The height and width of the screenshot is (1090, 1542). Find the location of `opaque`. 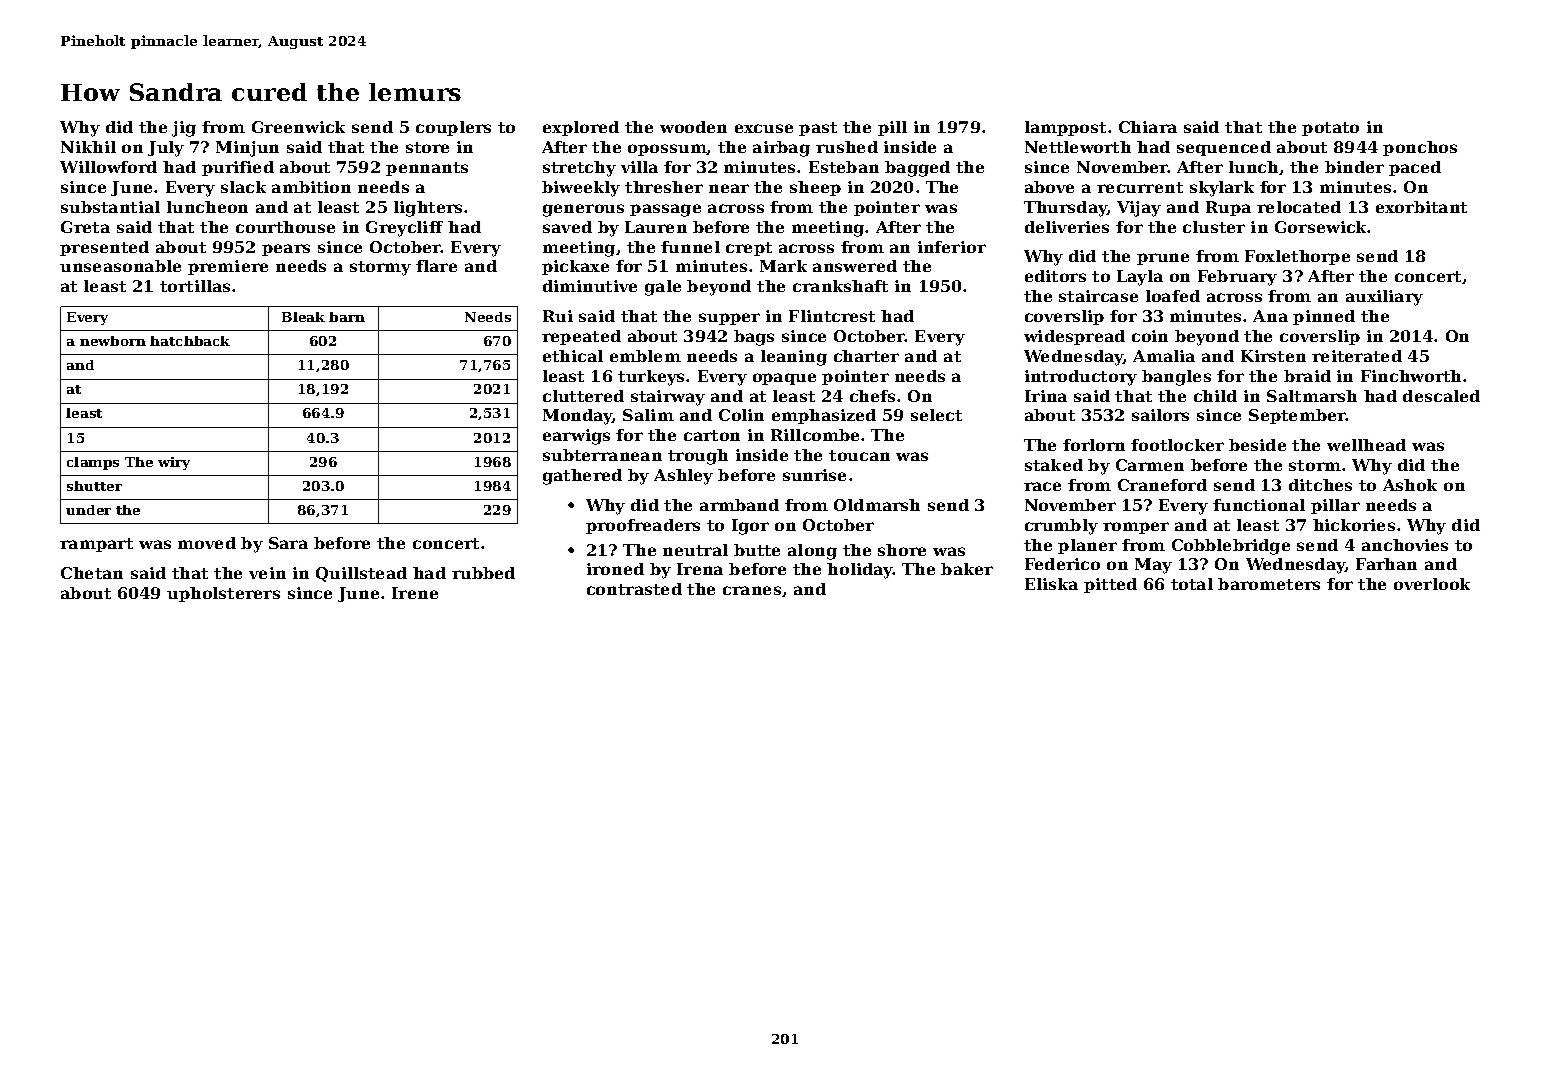

opaque is located at coordinates (784, 379).
